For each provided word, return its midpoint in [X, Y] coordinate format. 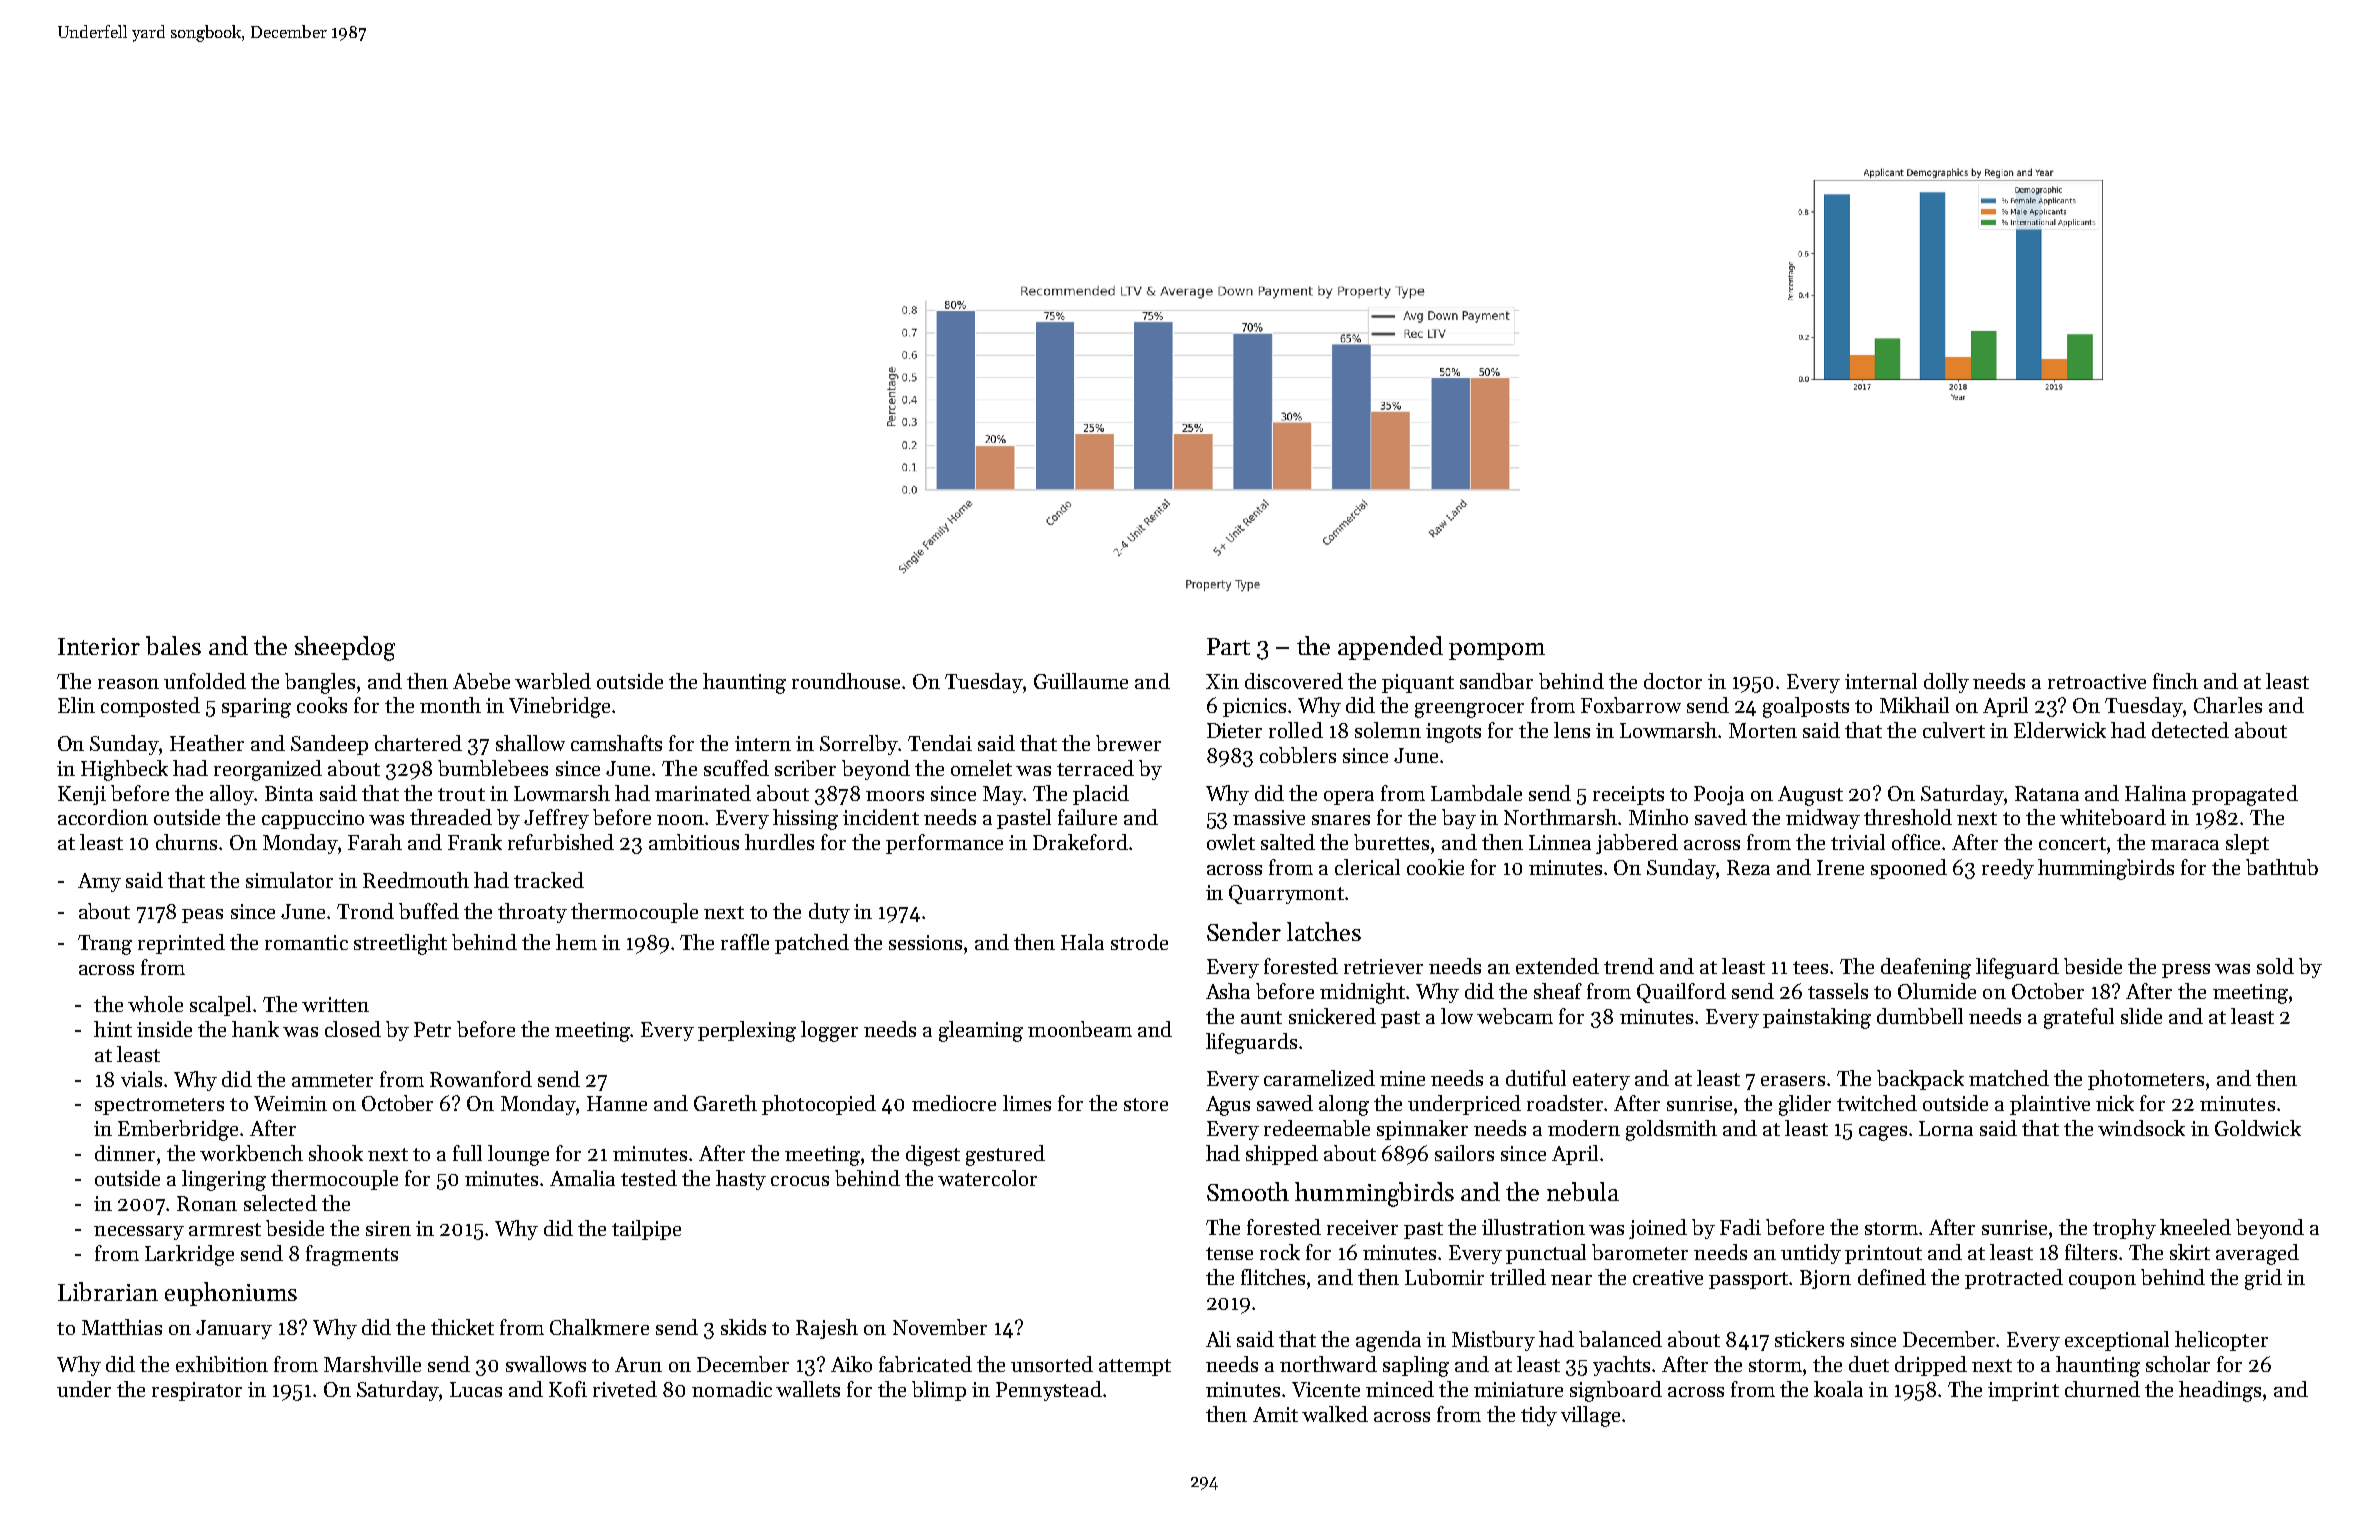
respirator [197, 1391]
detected [2190, 730]
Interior [99, 646]
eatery [1601, 1081]
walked [1335, 1414]
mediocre [954, 1103]
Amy [99, 882]
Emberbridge [178, 1130]
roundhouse [847, 681]
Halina [2155, 793]
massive [1269, 817]
